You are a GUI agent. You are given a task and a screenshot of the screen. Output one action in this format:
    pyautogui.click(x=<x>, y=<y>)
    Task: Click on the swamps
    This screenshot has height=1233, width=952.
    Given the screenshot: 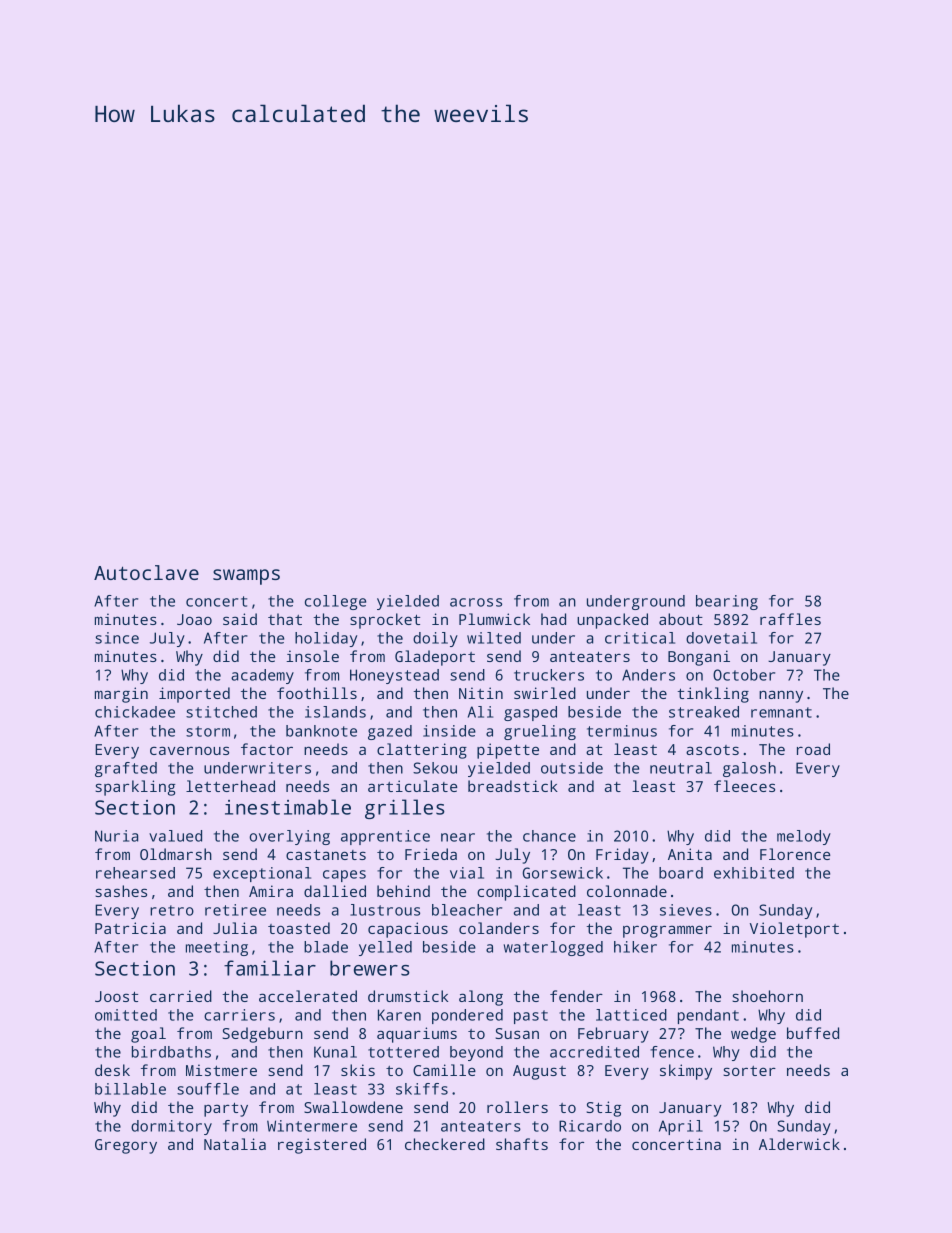 What is the action you would take?
    pyautogui.click(x=246, y=577)
